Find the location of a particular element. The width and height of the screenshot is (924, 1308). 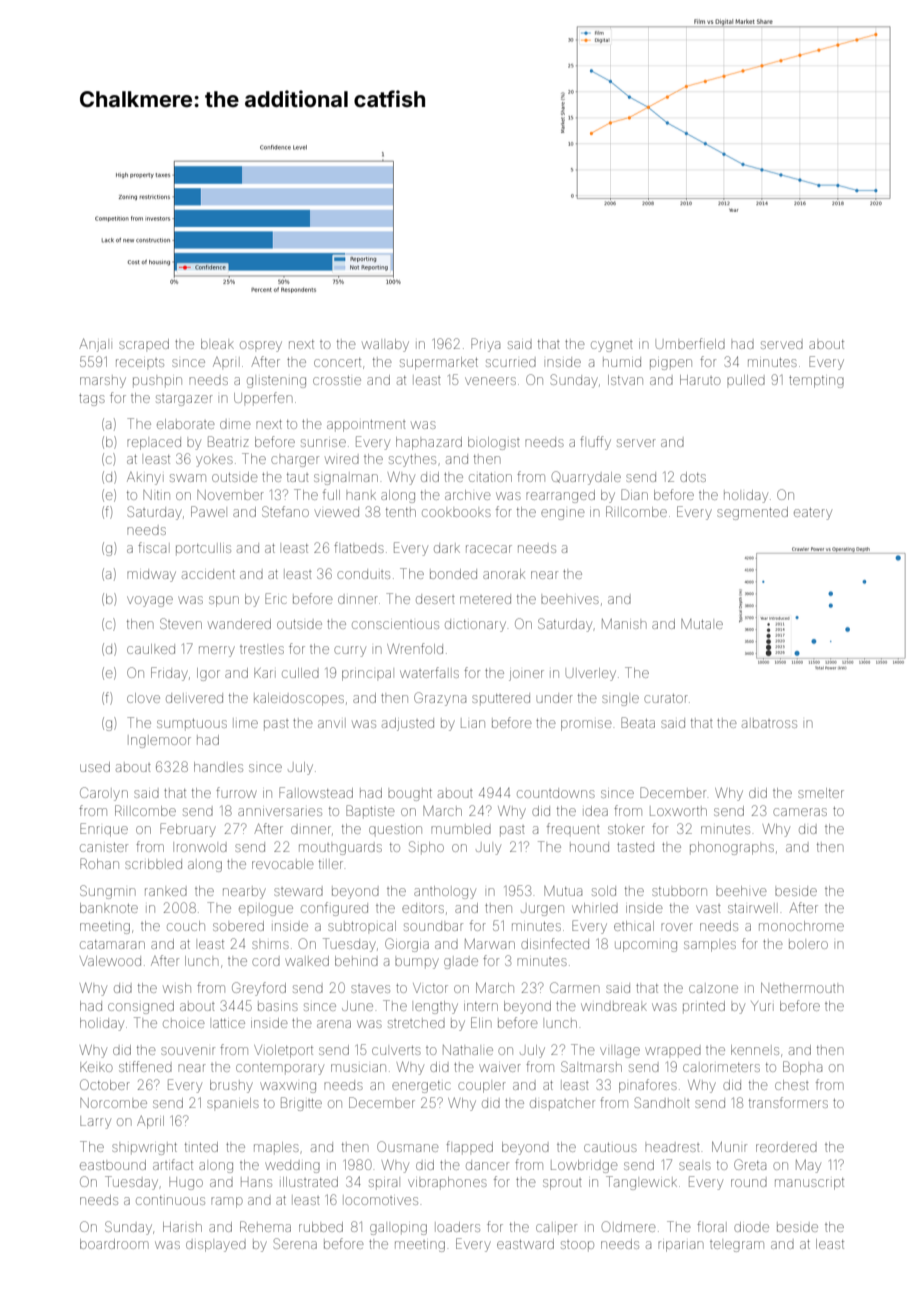

waiver is located at coordinates (500, 1068).
